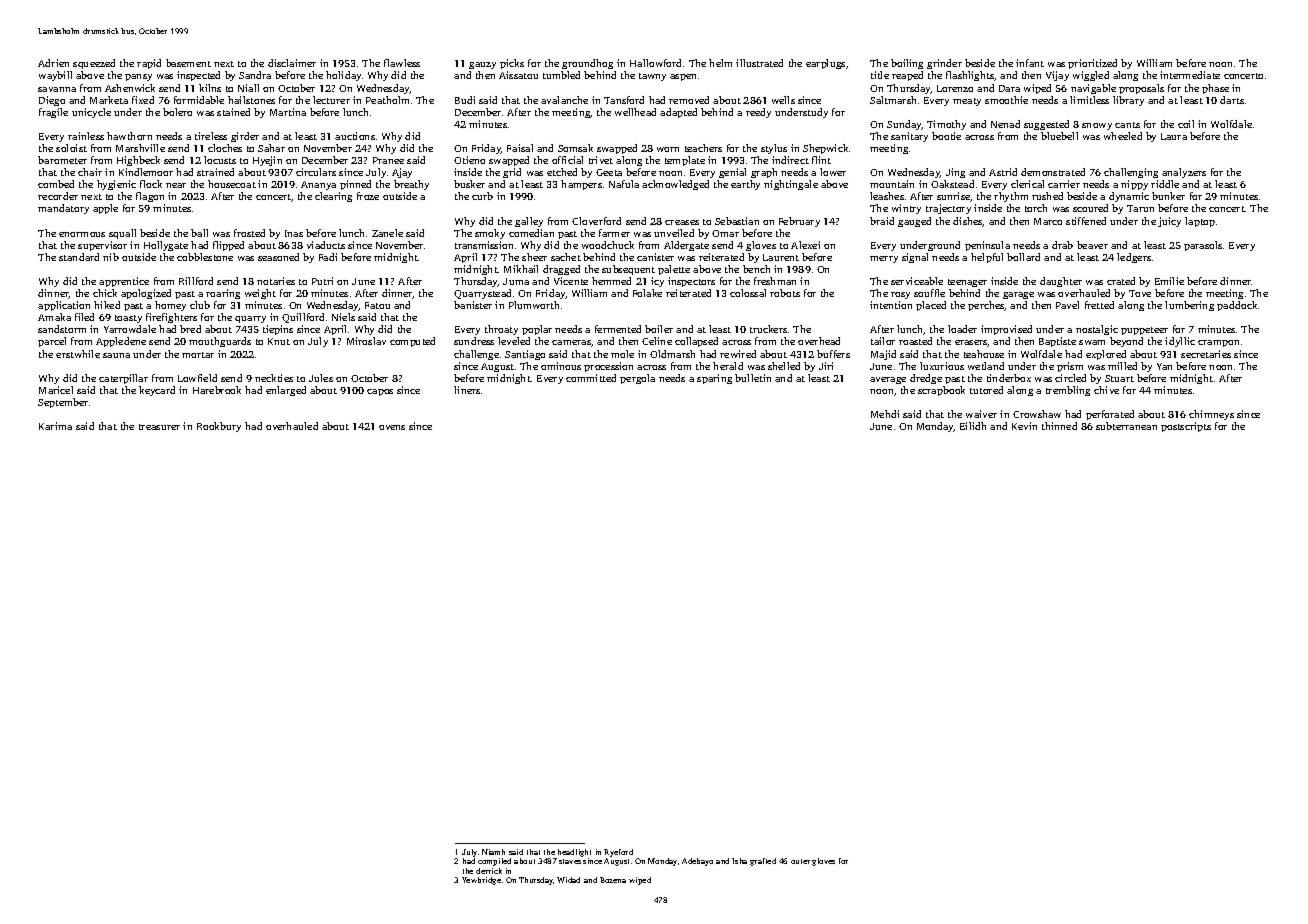 Image resolution: width=1308 pixels, height=924 pixels. What do you see at coordinates (672, 354) in the screenshot?
I see `Oldmarsh` at bounding box center [672, 354].
